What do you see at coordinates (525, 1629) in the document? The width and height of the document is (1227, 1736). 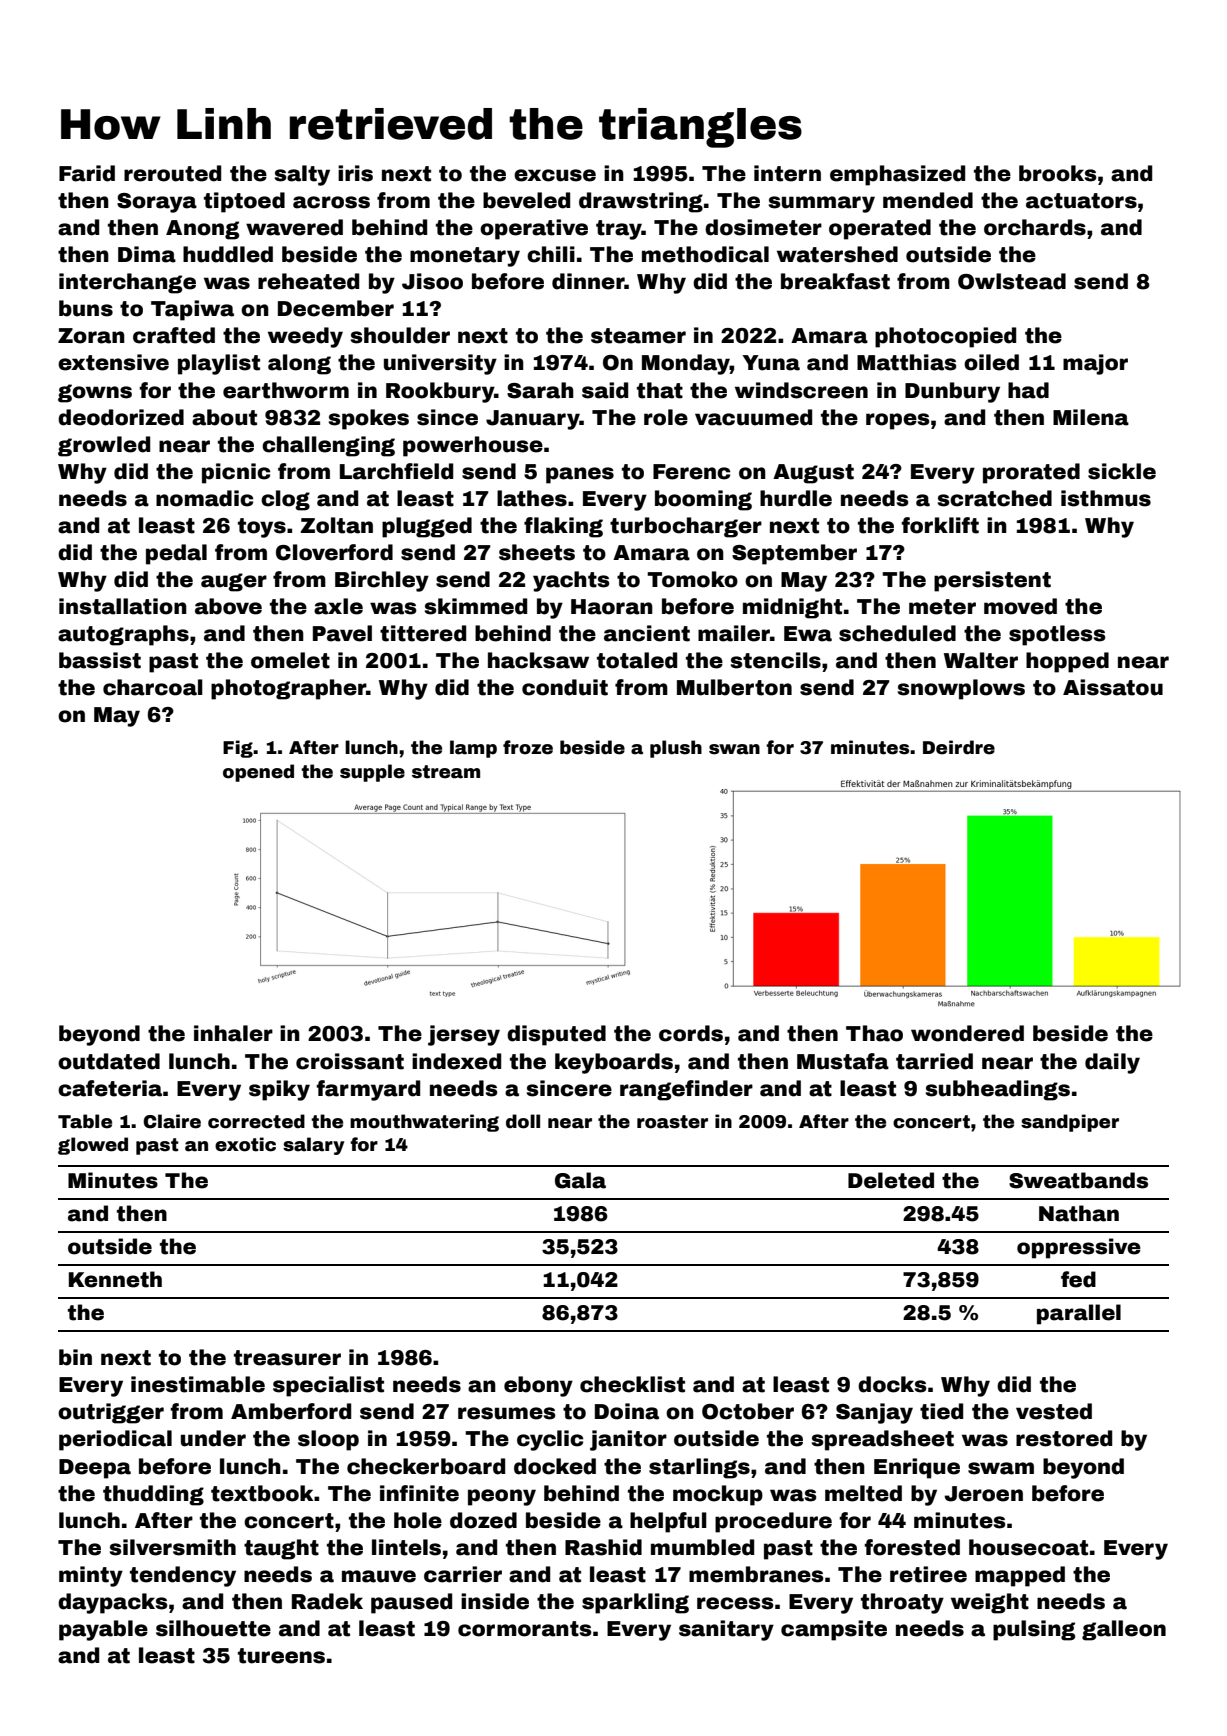 I see `cormorants` at bounding box center [525, 1629].
